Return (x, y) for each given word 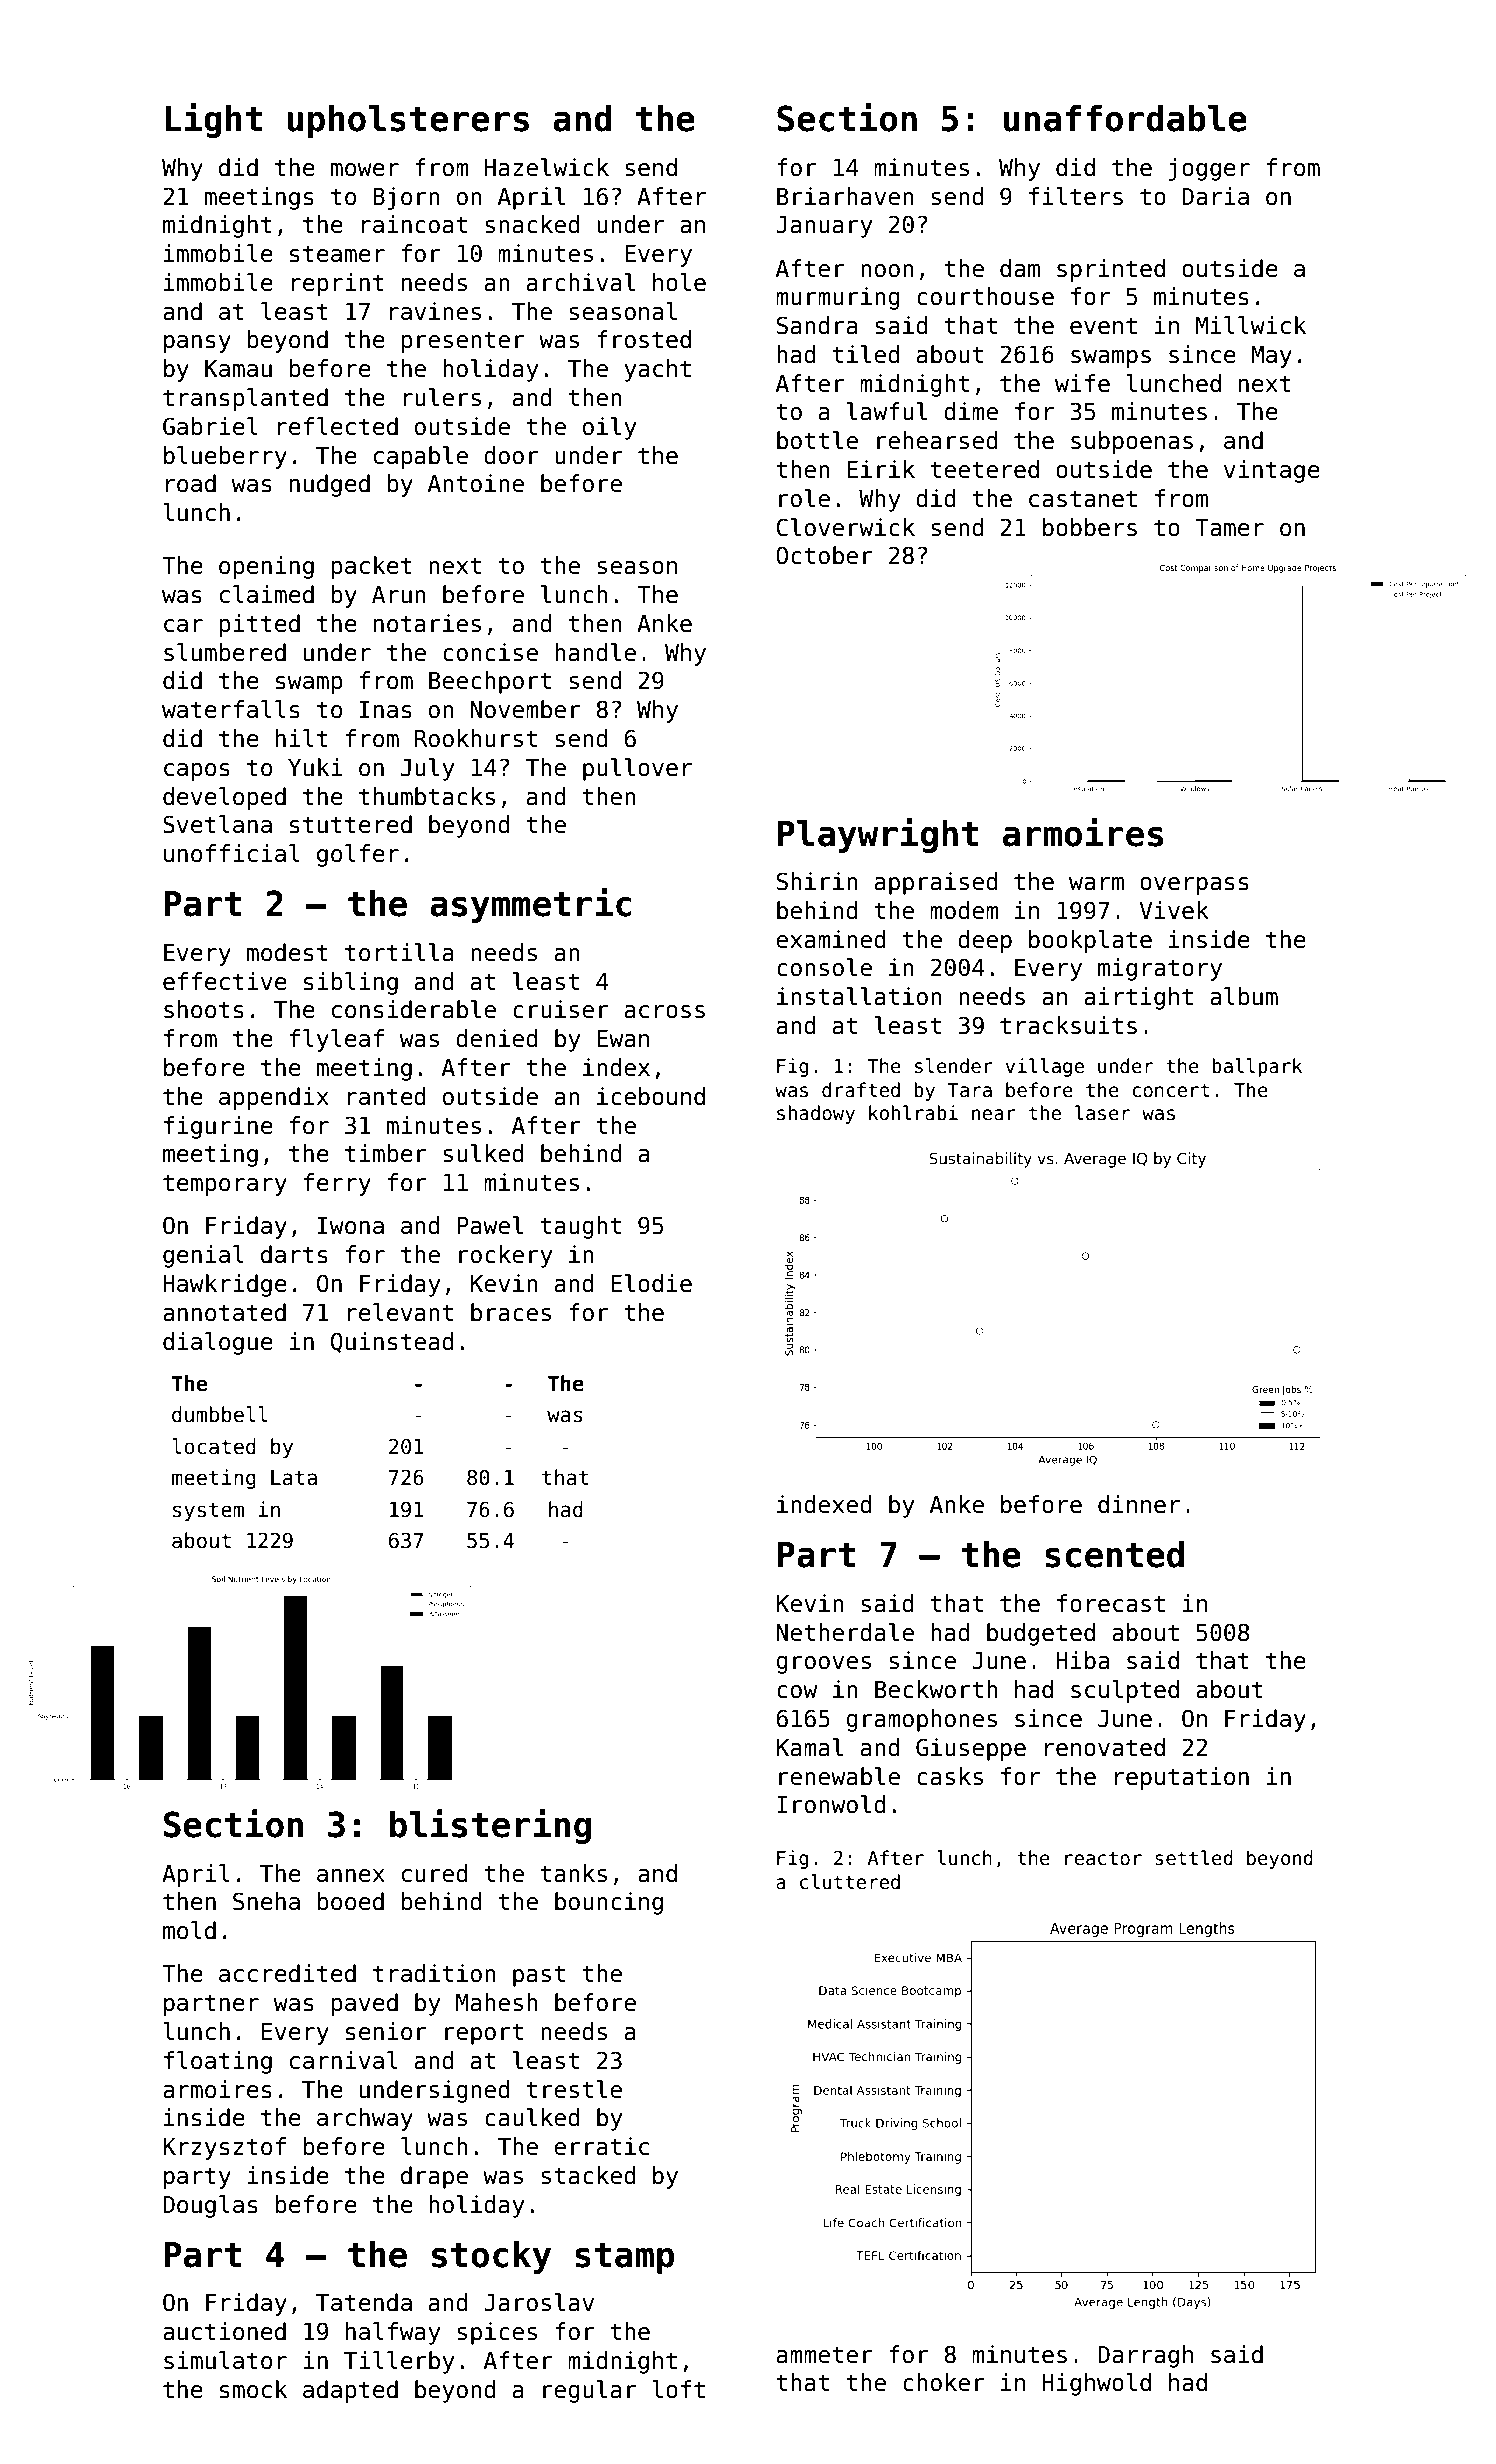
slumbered (225, 652)
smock (253, 2389)
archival (581, 282)
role (804, 498)
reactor (1103, 1858)
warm (1096, 884)
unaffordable (1125, 118)
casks (950, 1776)
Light (213, 120)
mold (189, 1930)
